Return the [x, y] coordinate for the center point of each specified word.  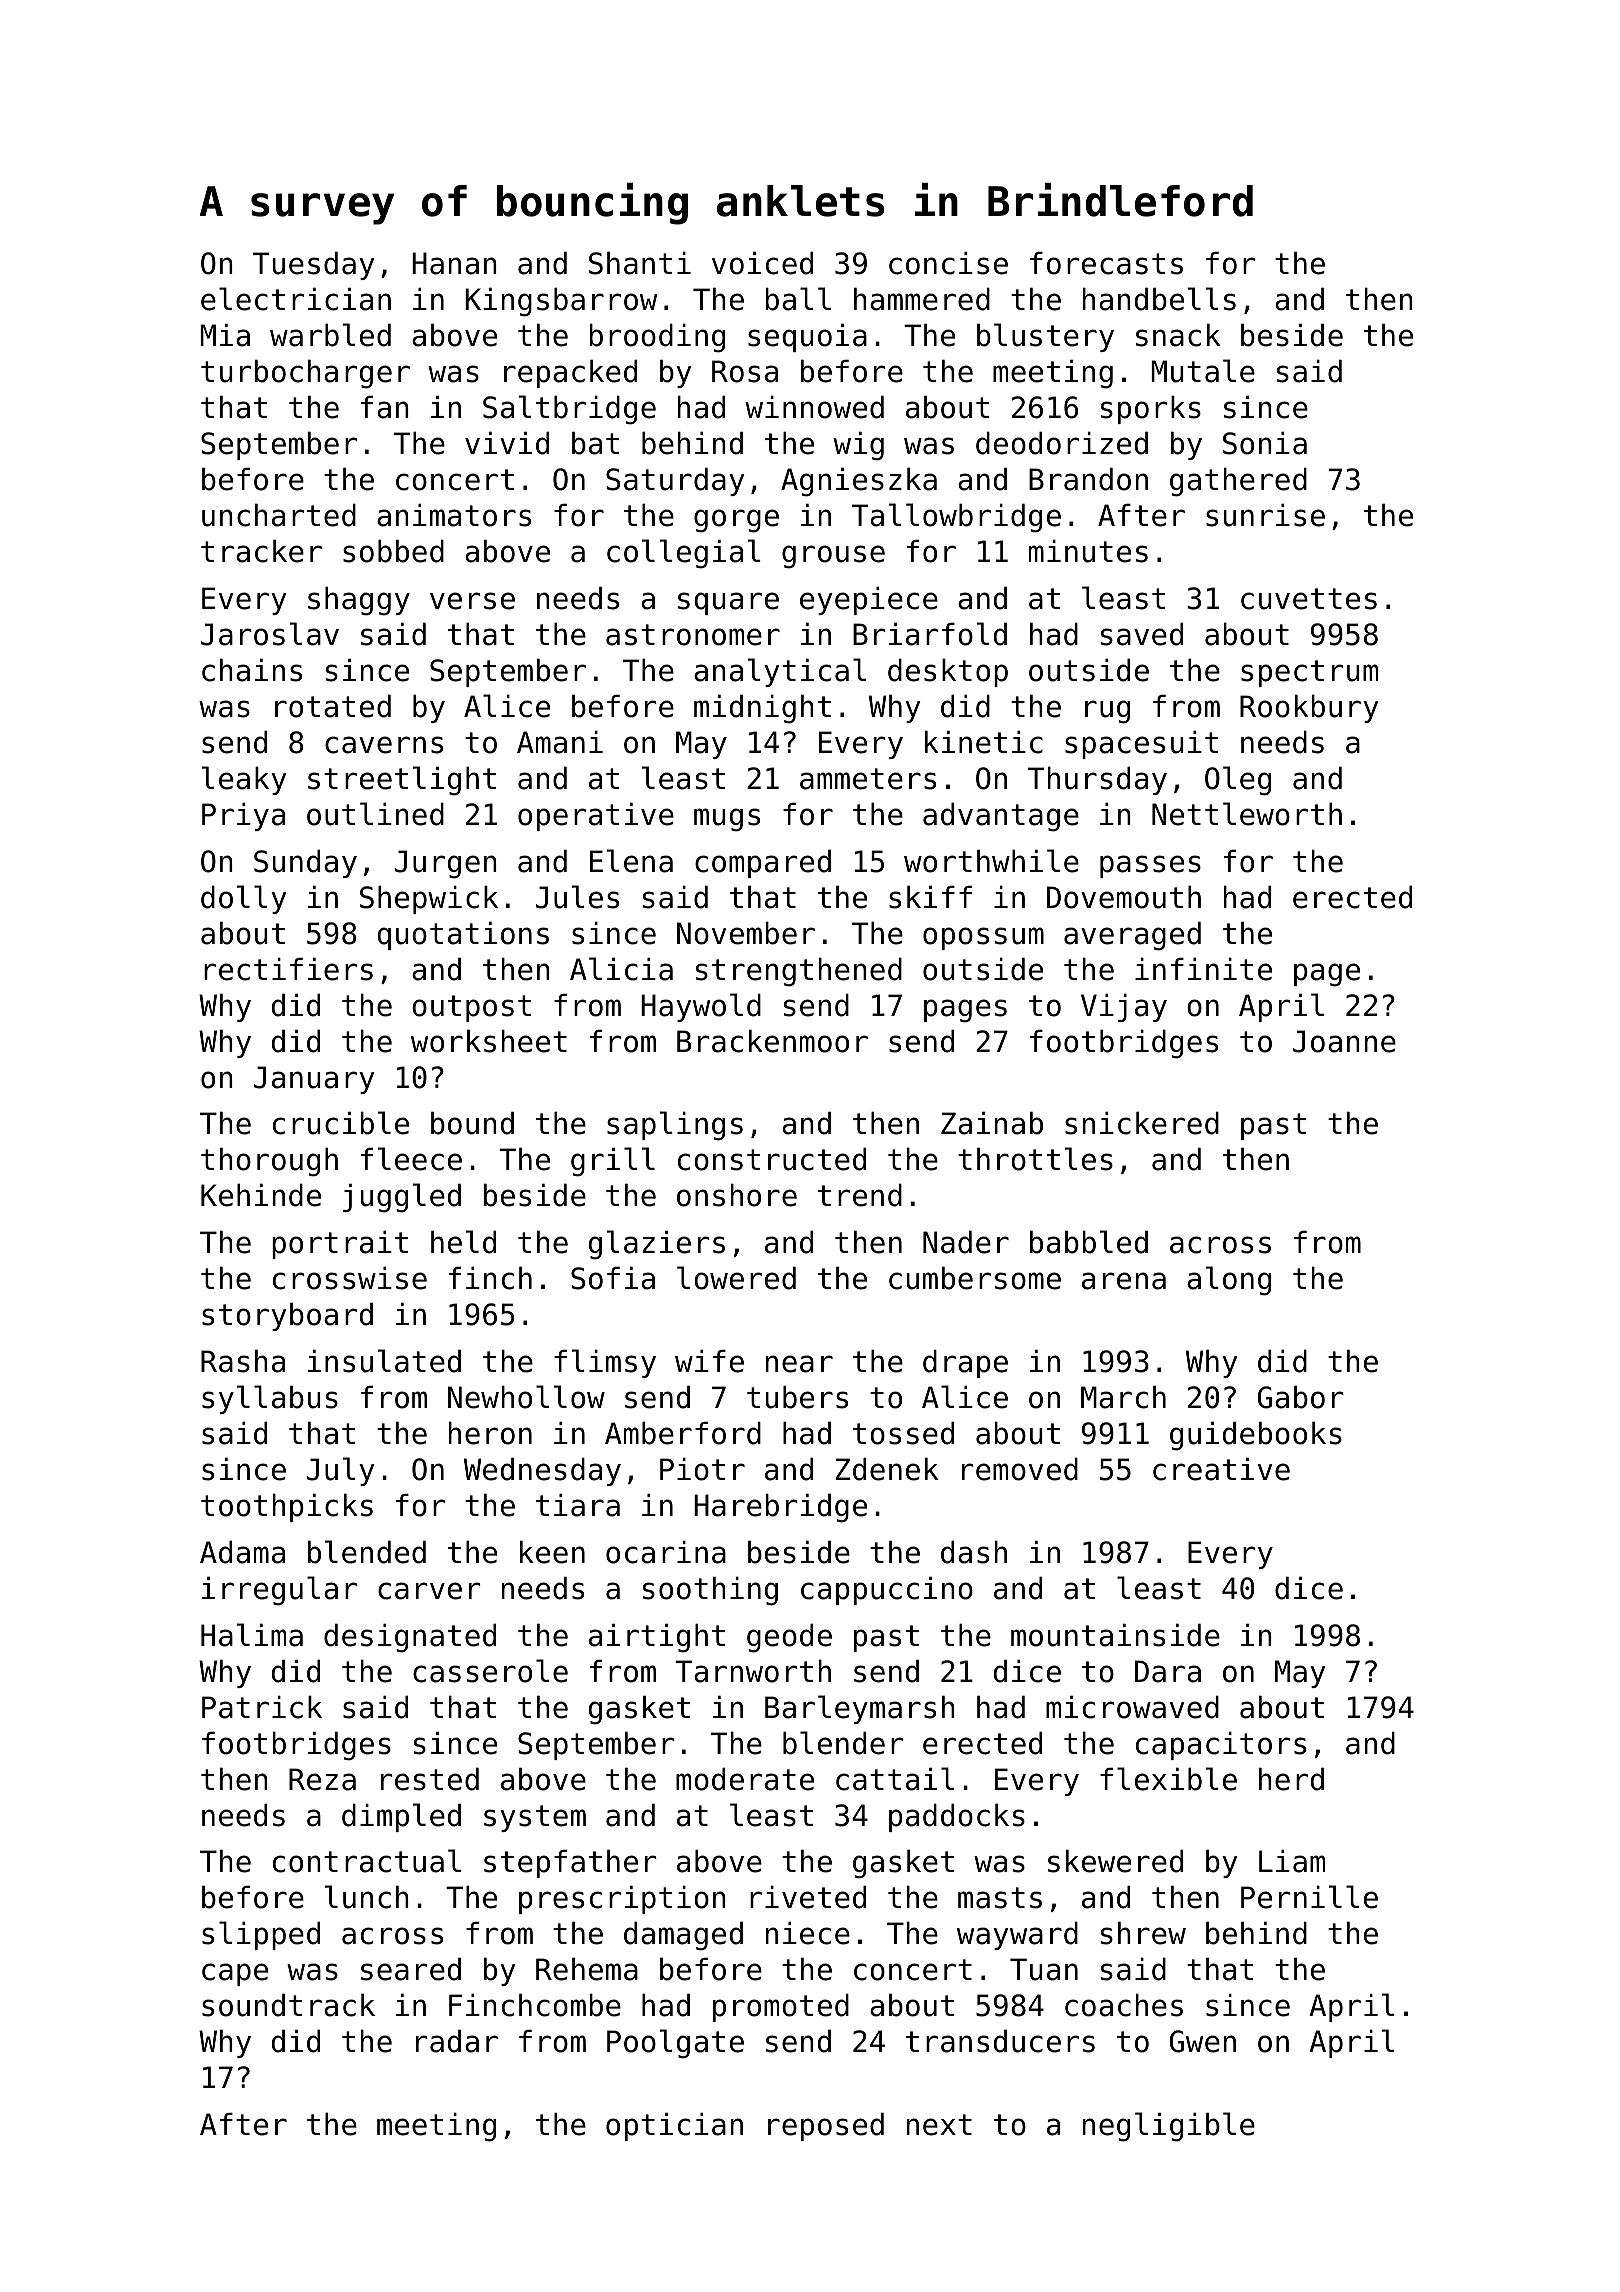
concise [948, 263]
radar [457, 2041]
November [746, 933]
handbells [1159, 299]
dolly [244, 899]
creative [1221, 1469]
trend [860, 1195]
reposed [826, 2127]
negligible [1169, 2127]
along [1229, 1281]
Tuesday [314, 266]
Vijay [1124, 1008]
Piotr [702, 1469]
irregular [279, 1591]
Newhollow [526, 1397]
